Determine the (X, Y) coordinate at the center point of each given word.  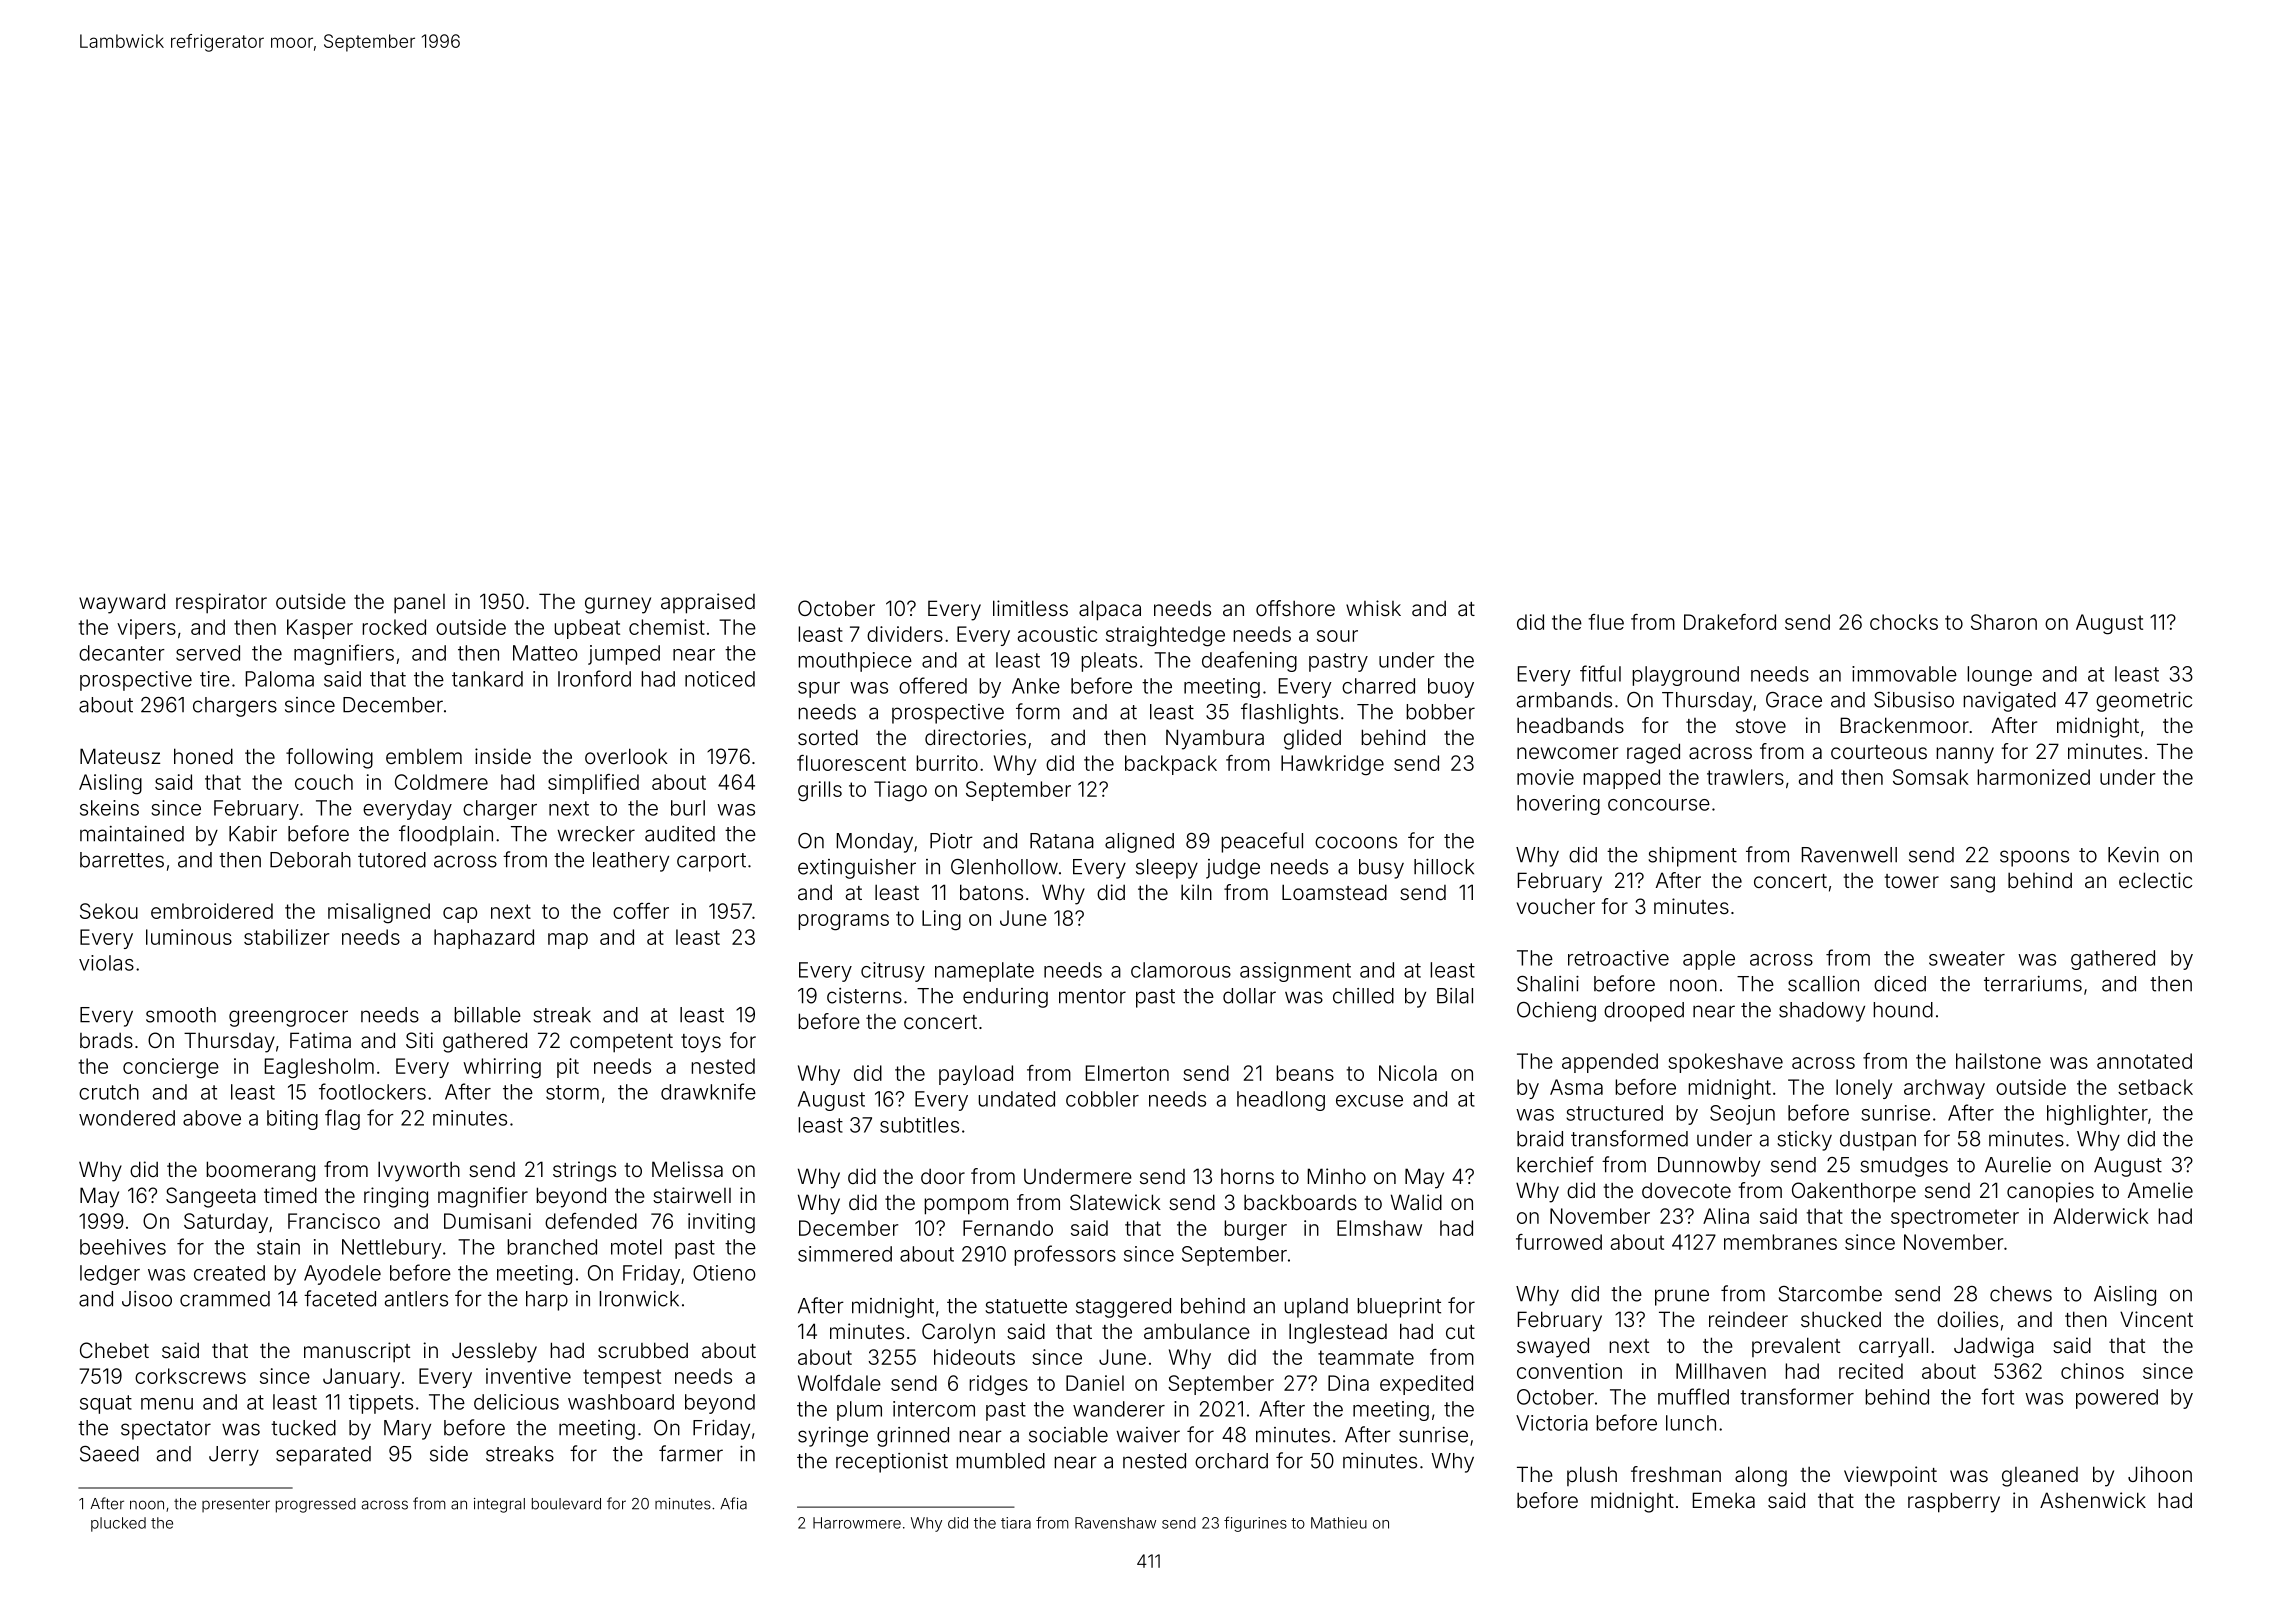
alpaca (1110, 610)
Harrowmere (857, 1523)
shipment (1692, 857)
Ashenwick (2093, 1500)
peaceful (1262, 842)
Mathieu (1339, 1523)
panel (419, 604)
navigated (2009, 702)
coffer (641, 911)
